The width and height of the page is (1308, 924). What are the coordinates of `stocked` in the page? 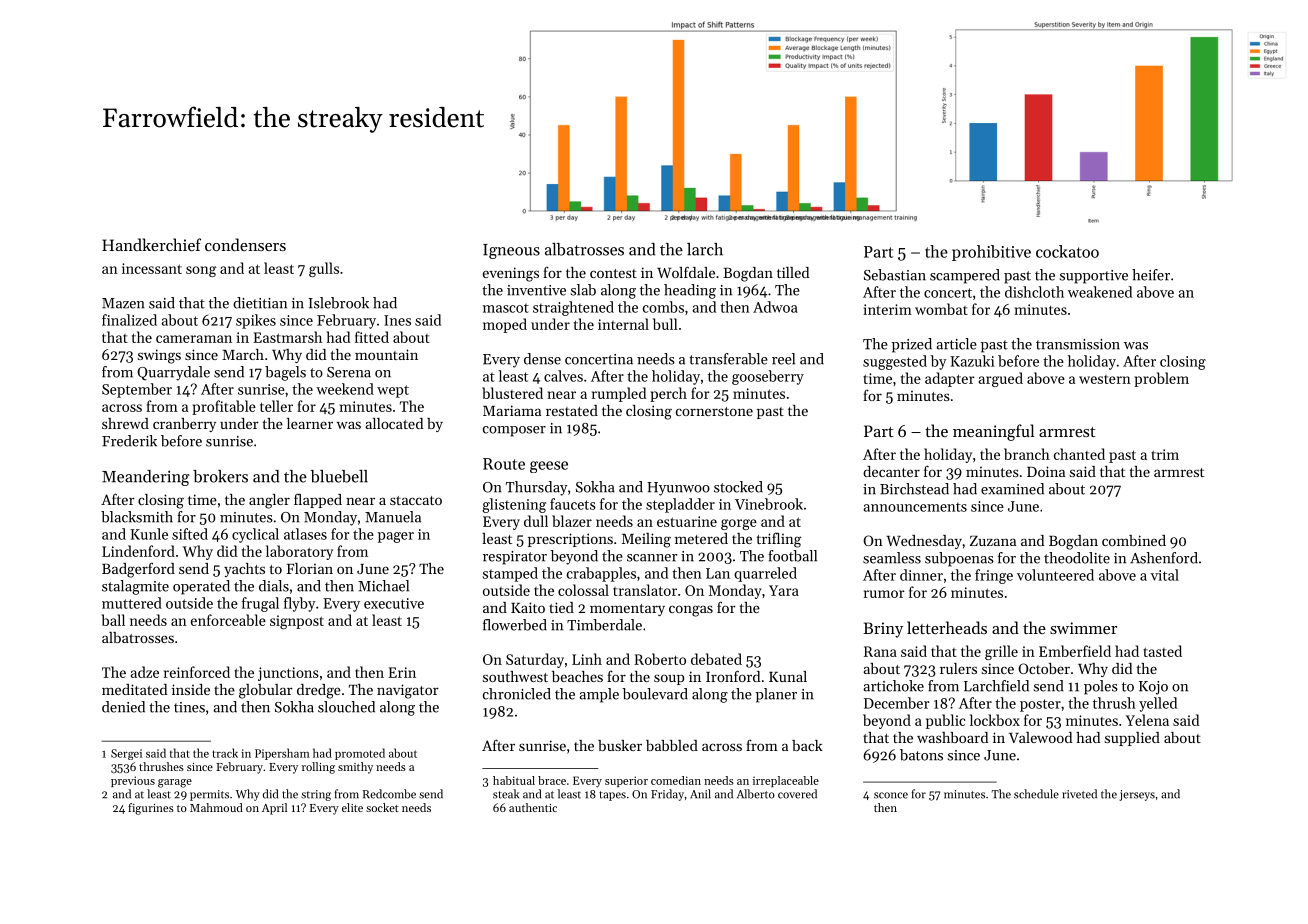 It's located at (738, 487).
